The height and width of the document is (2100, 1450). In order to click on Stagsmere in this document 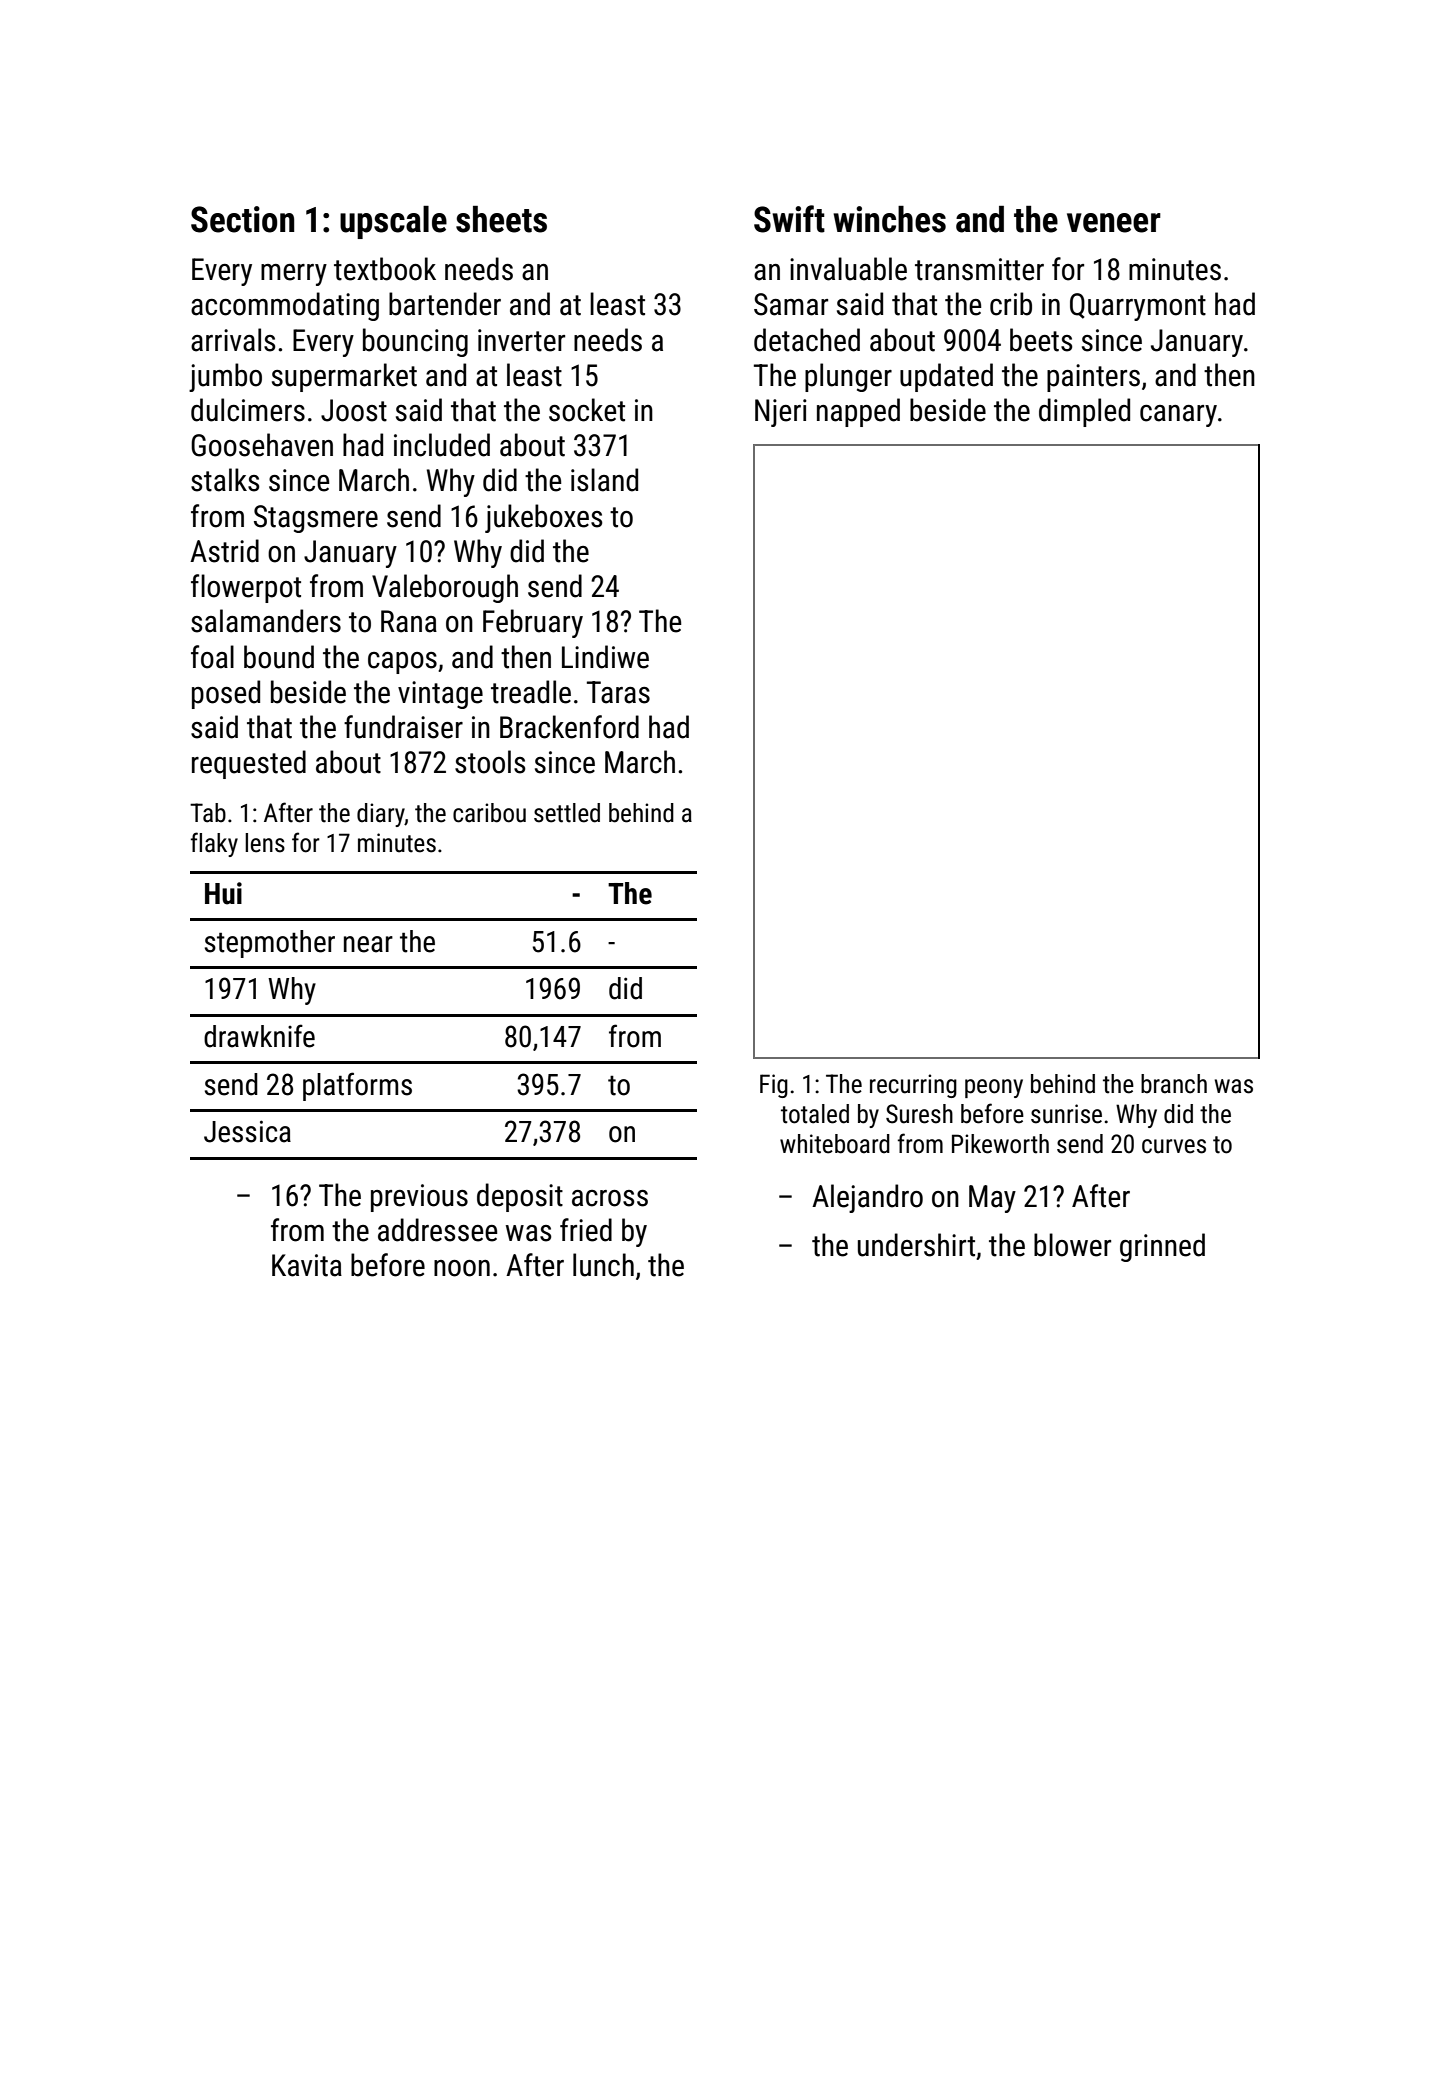, I will do `click(316, 519)`.
